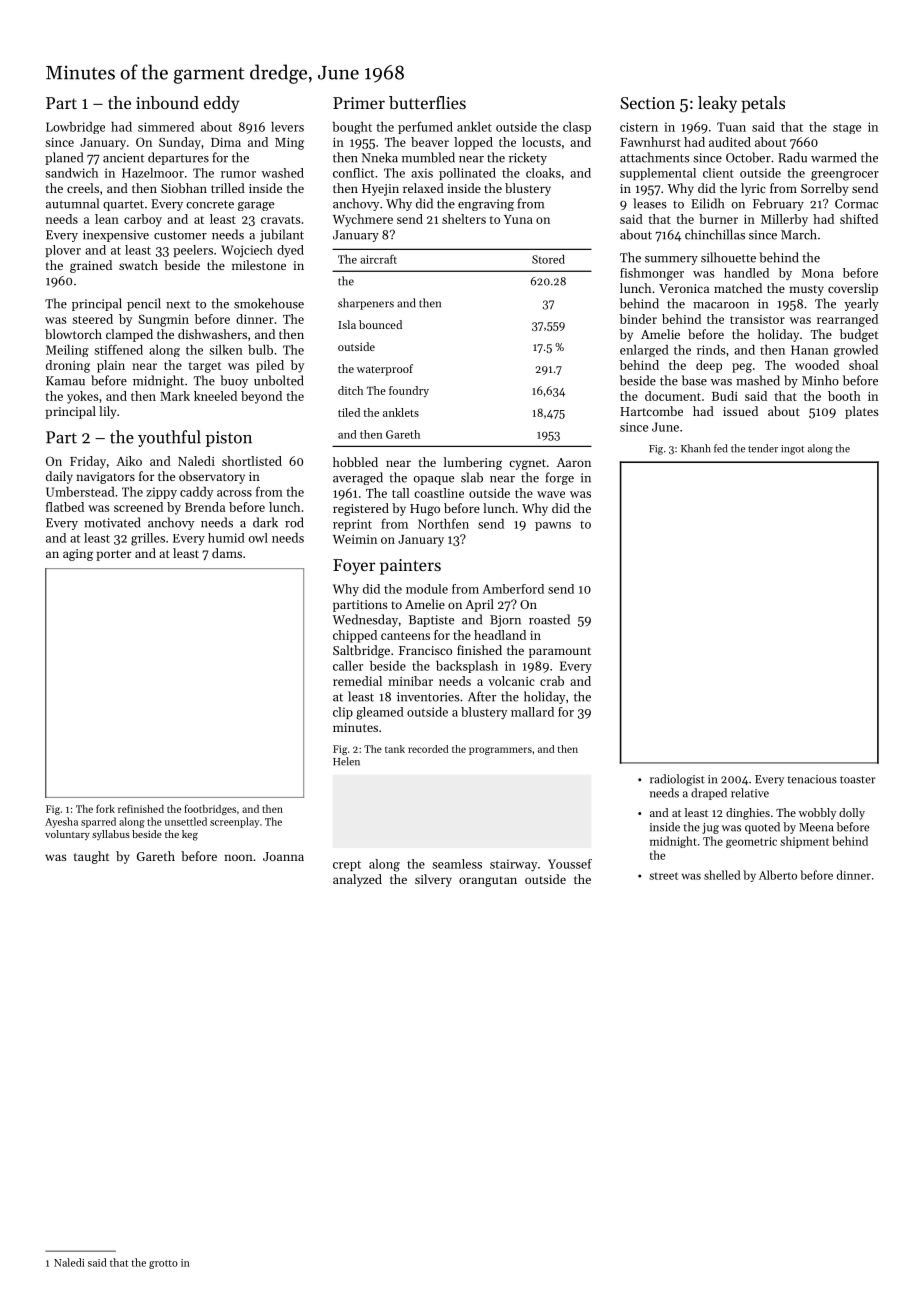 Image resolution: width=924 pixels, height=1308 pixels. Describe the element at coordinates (163, 1264) in the screenshot. I see `grotto` at that location.
